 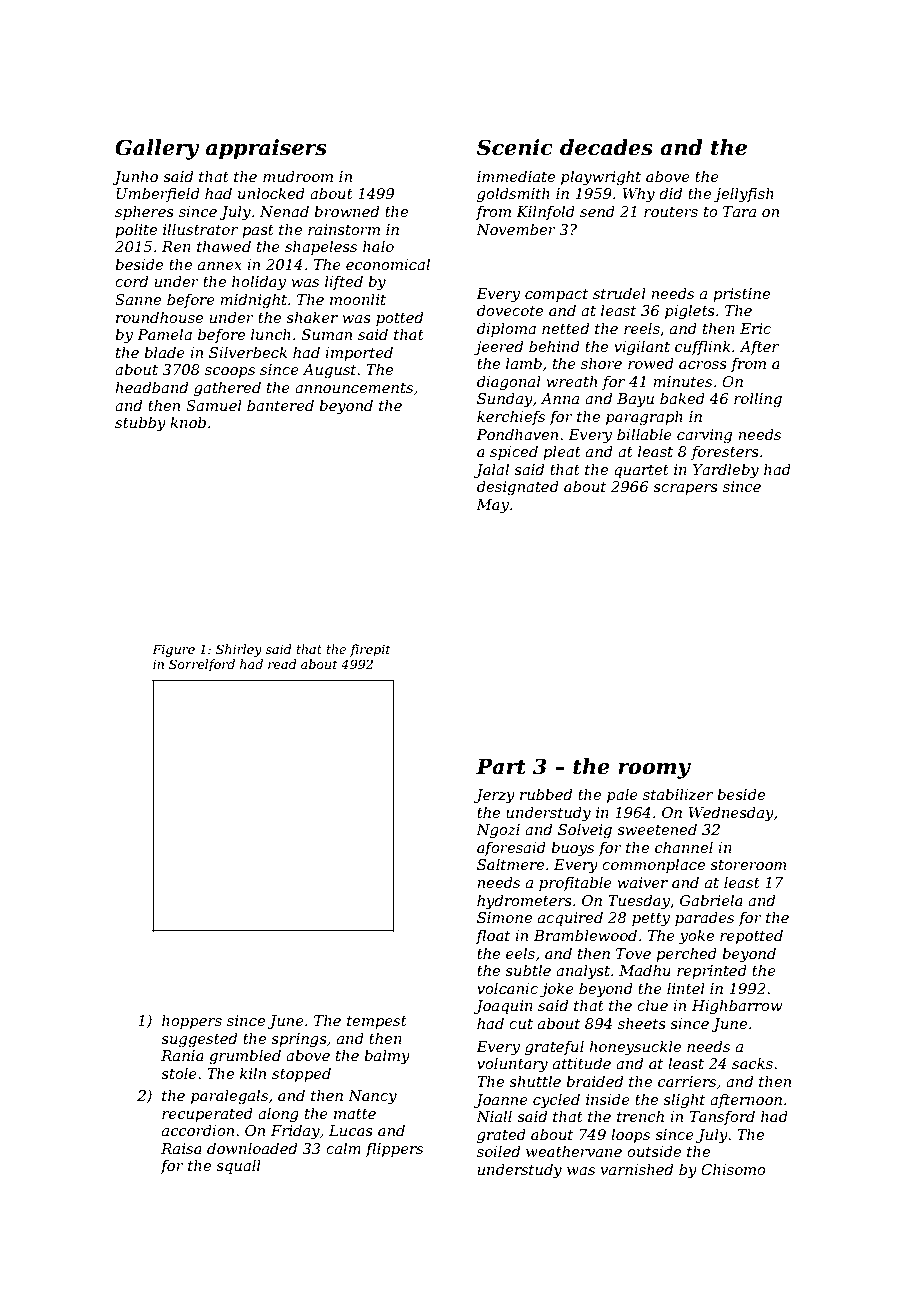 What do you see at coordinates (726, 471) in the image?
I see `Yardleby` at bounding box center [726, 471].
